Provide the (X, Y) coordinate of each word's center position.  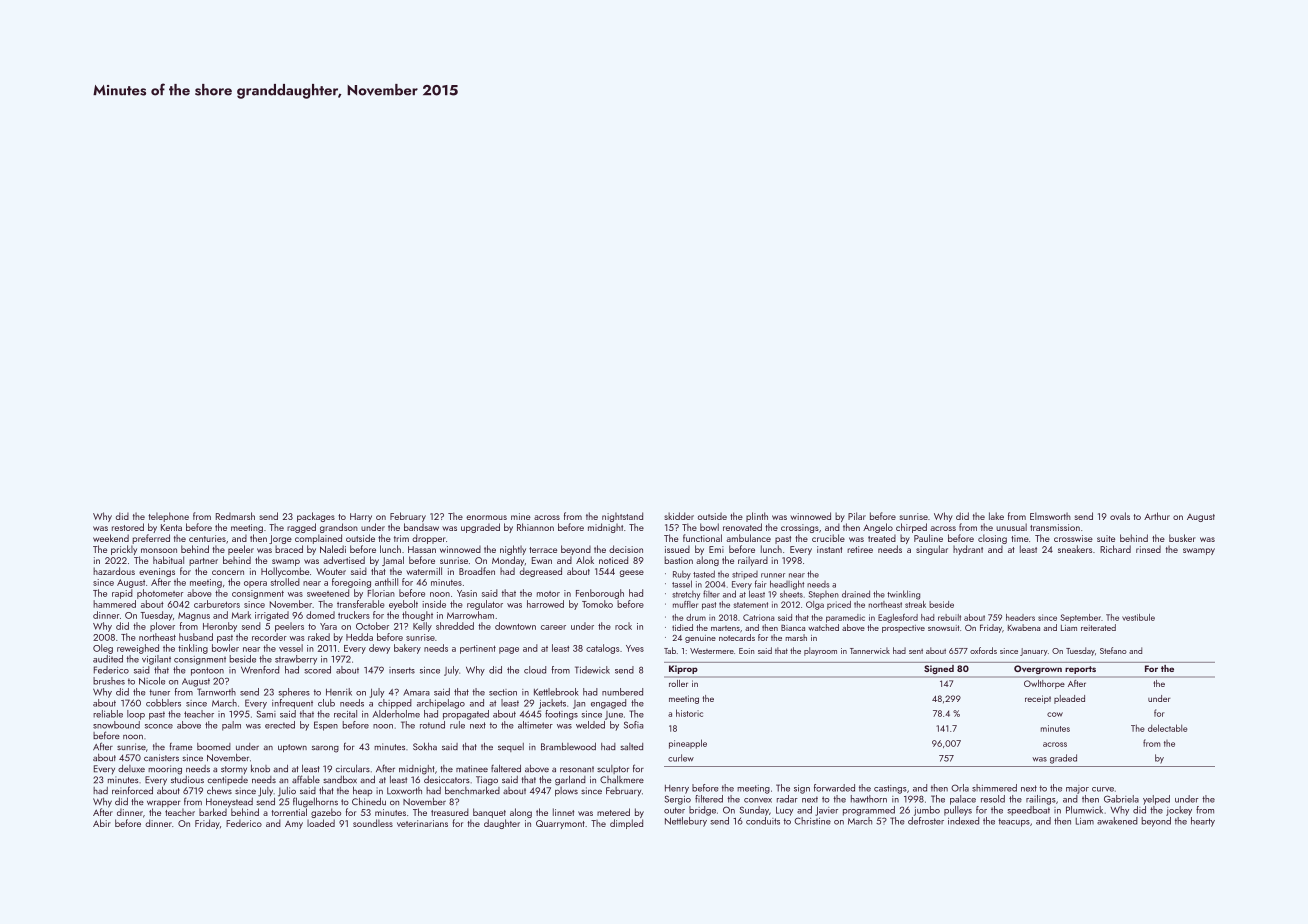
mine (521, 516)
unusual (1011, 527)
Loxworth (404, 791)
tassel (682, 584)
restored (128, 527)
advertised (344, 560)
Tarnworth (216, 692)
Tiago (487, 781)
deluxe (131, 768)
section (503, 692)
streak (915, 604)
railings (1041, 800)
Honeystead (229, 803)
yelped (1156, 800)
